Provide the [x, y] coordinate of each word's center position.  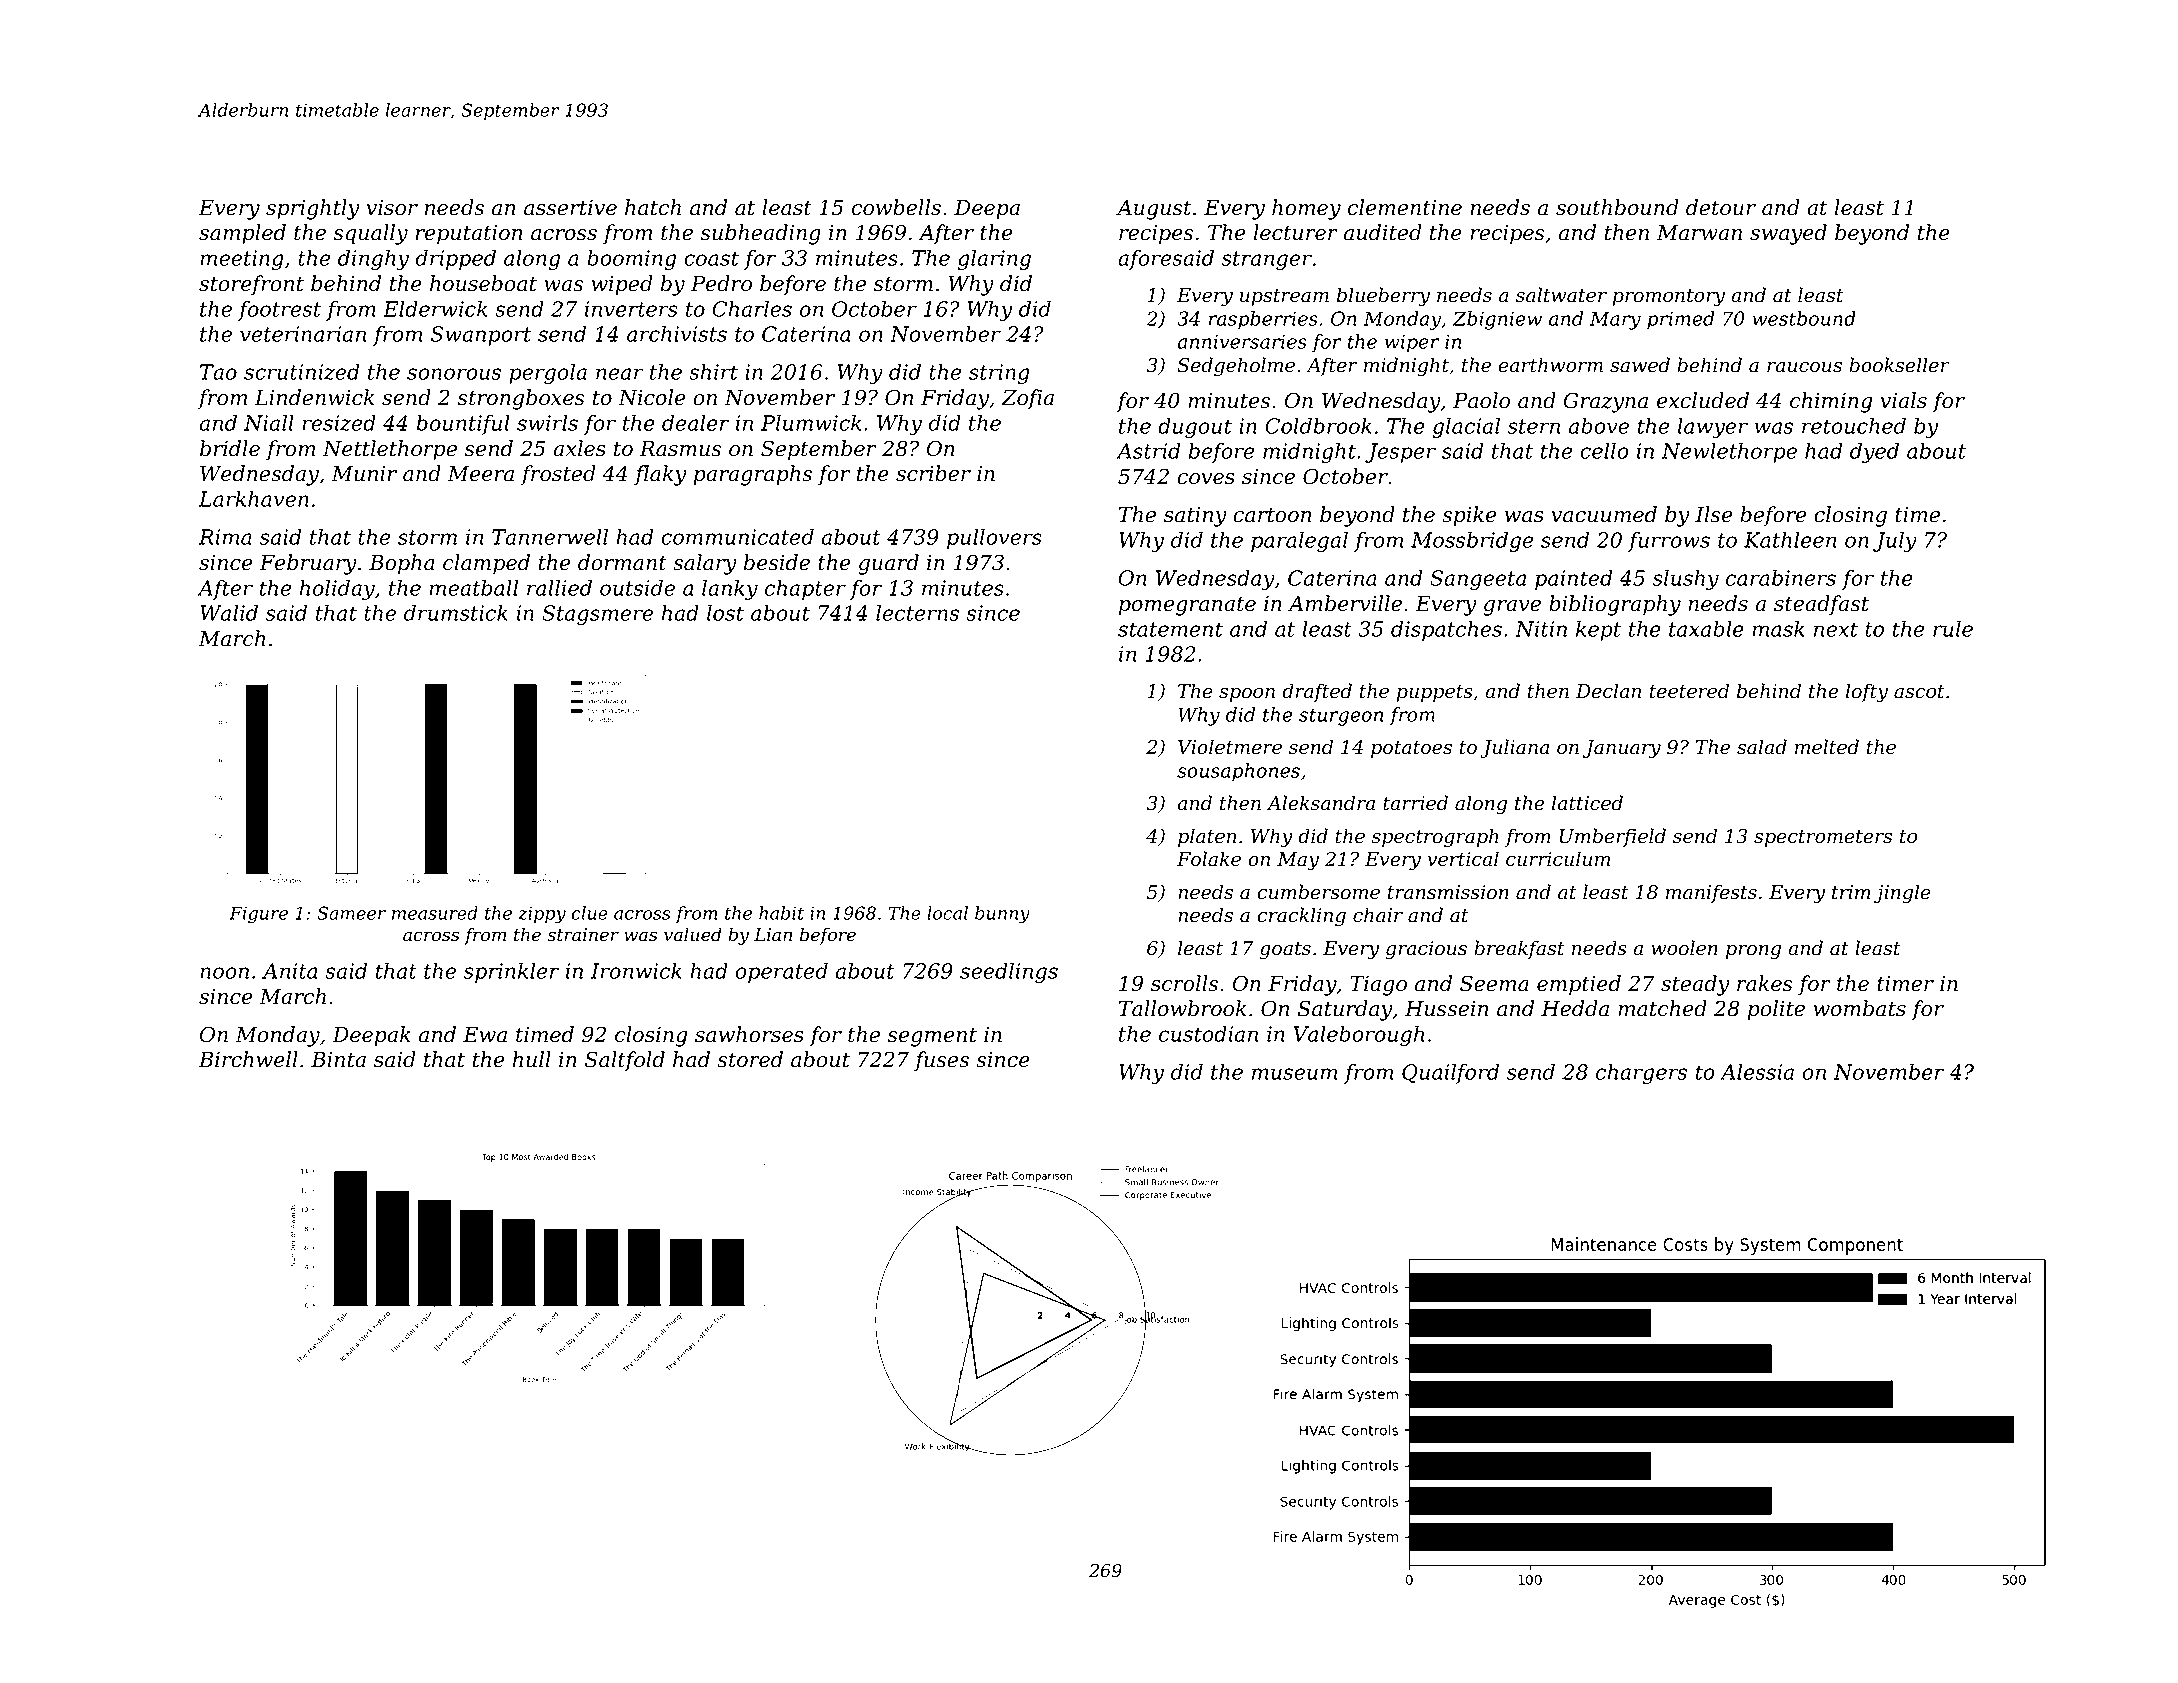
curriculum [1558, 859]
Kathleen [1790, 539]
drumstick [456, 612]
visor [392, 208]
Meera [480, 474]
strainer [583, 935]
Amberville [1345, 603]
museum [1294, 1074]
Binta [338, 1060]
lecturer [1296, 232]
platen [1207, 837]
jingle [1902, 894]
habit [781, 913]
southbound [1617, 207]
